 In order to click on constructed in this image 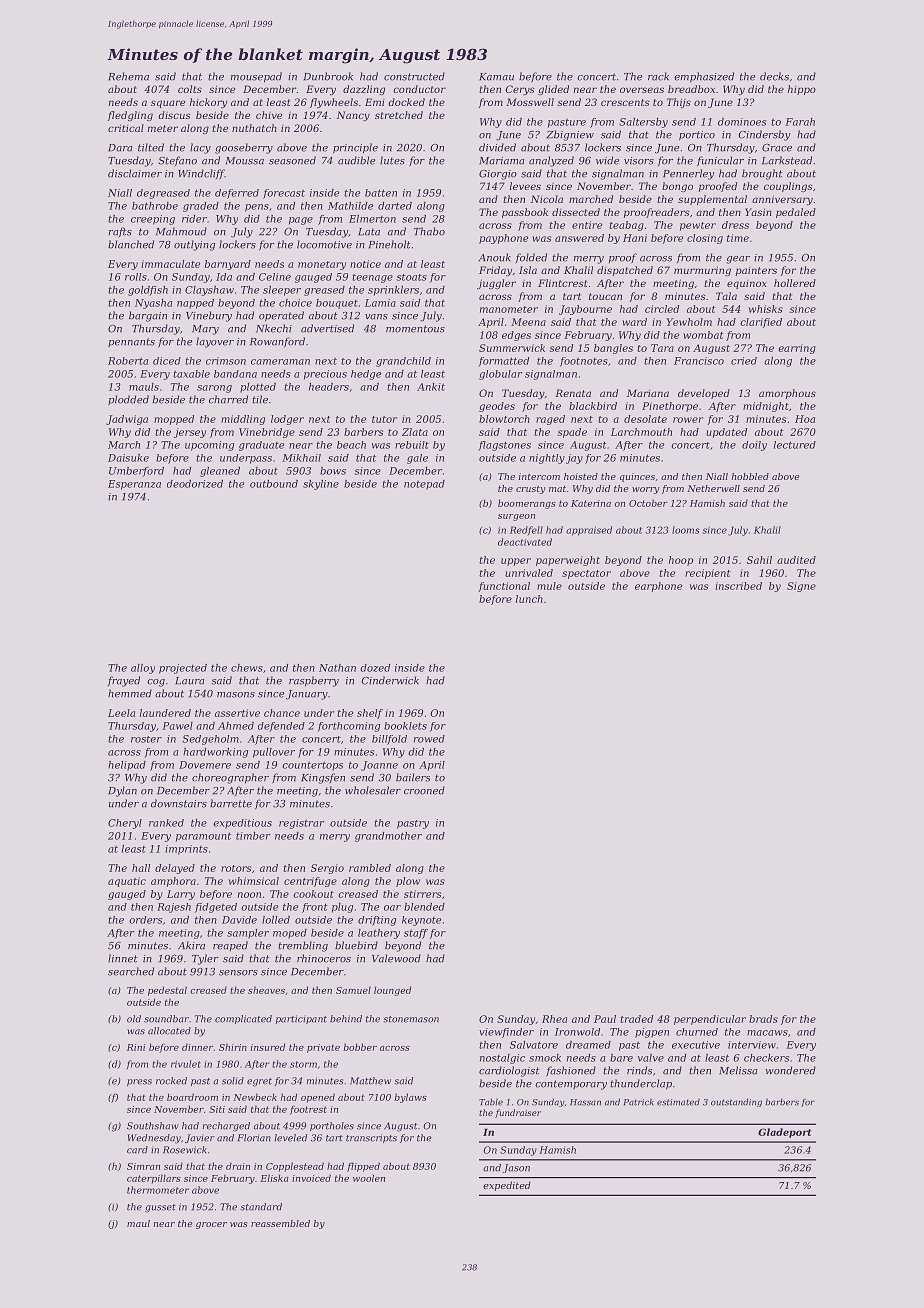, I will do `click(414, 76)`.
